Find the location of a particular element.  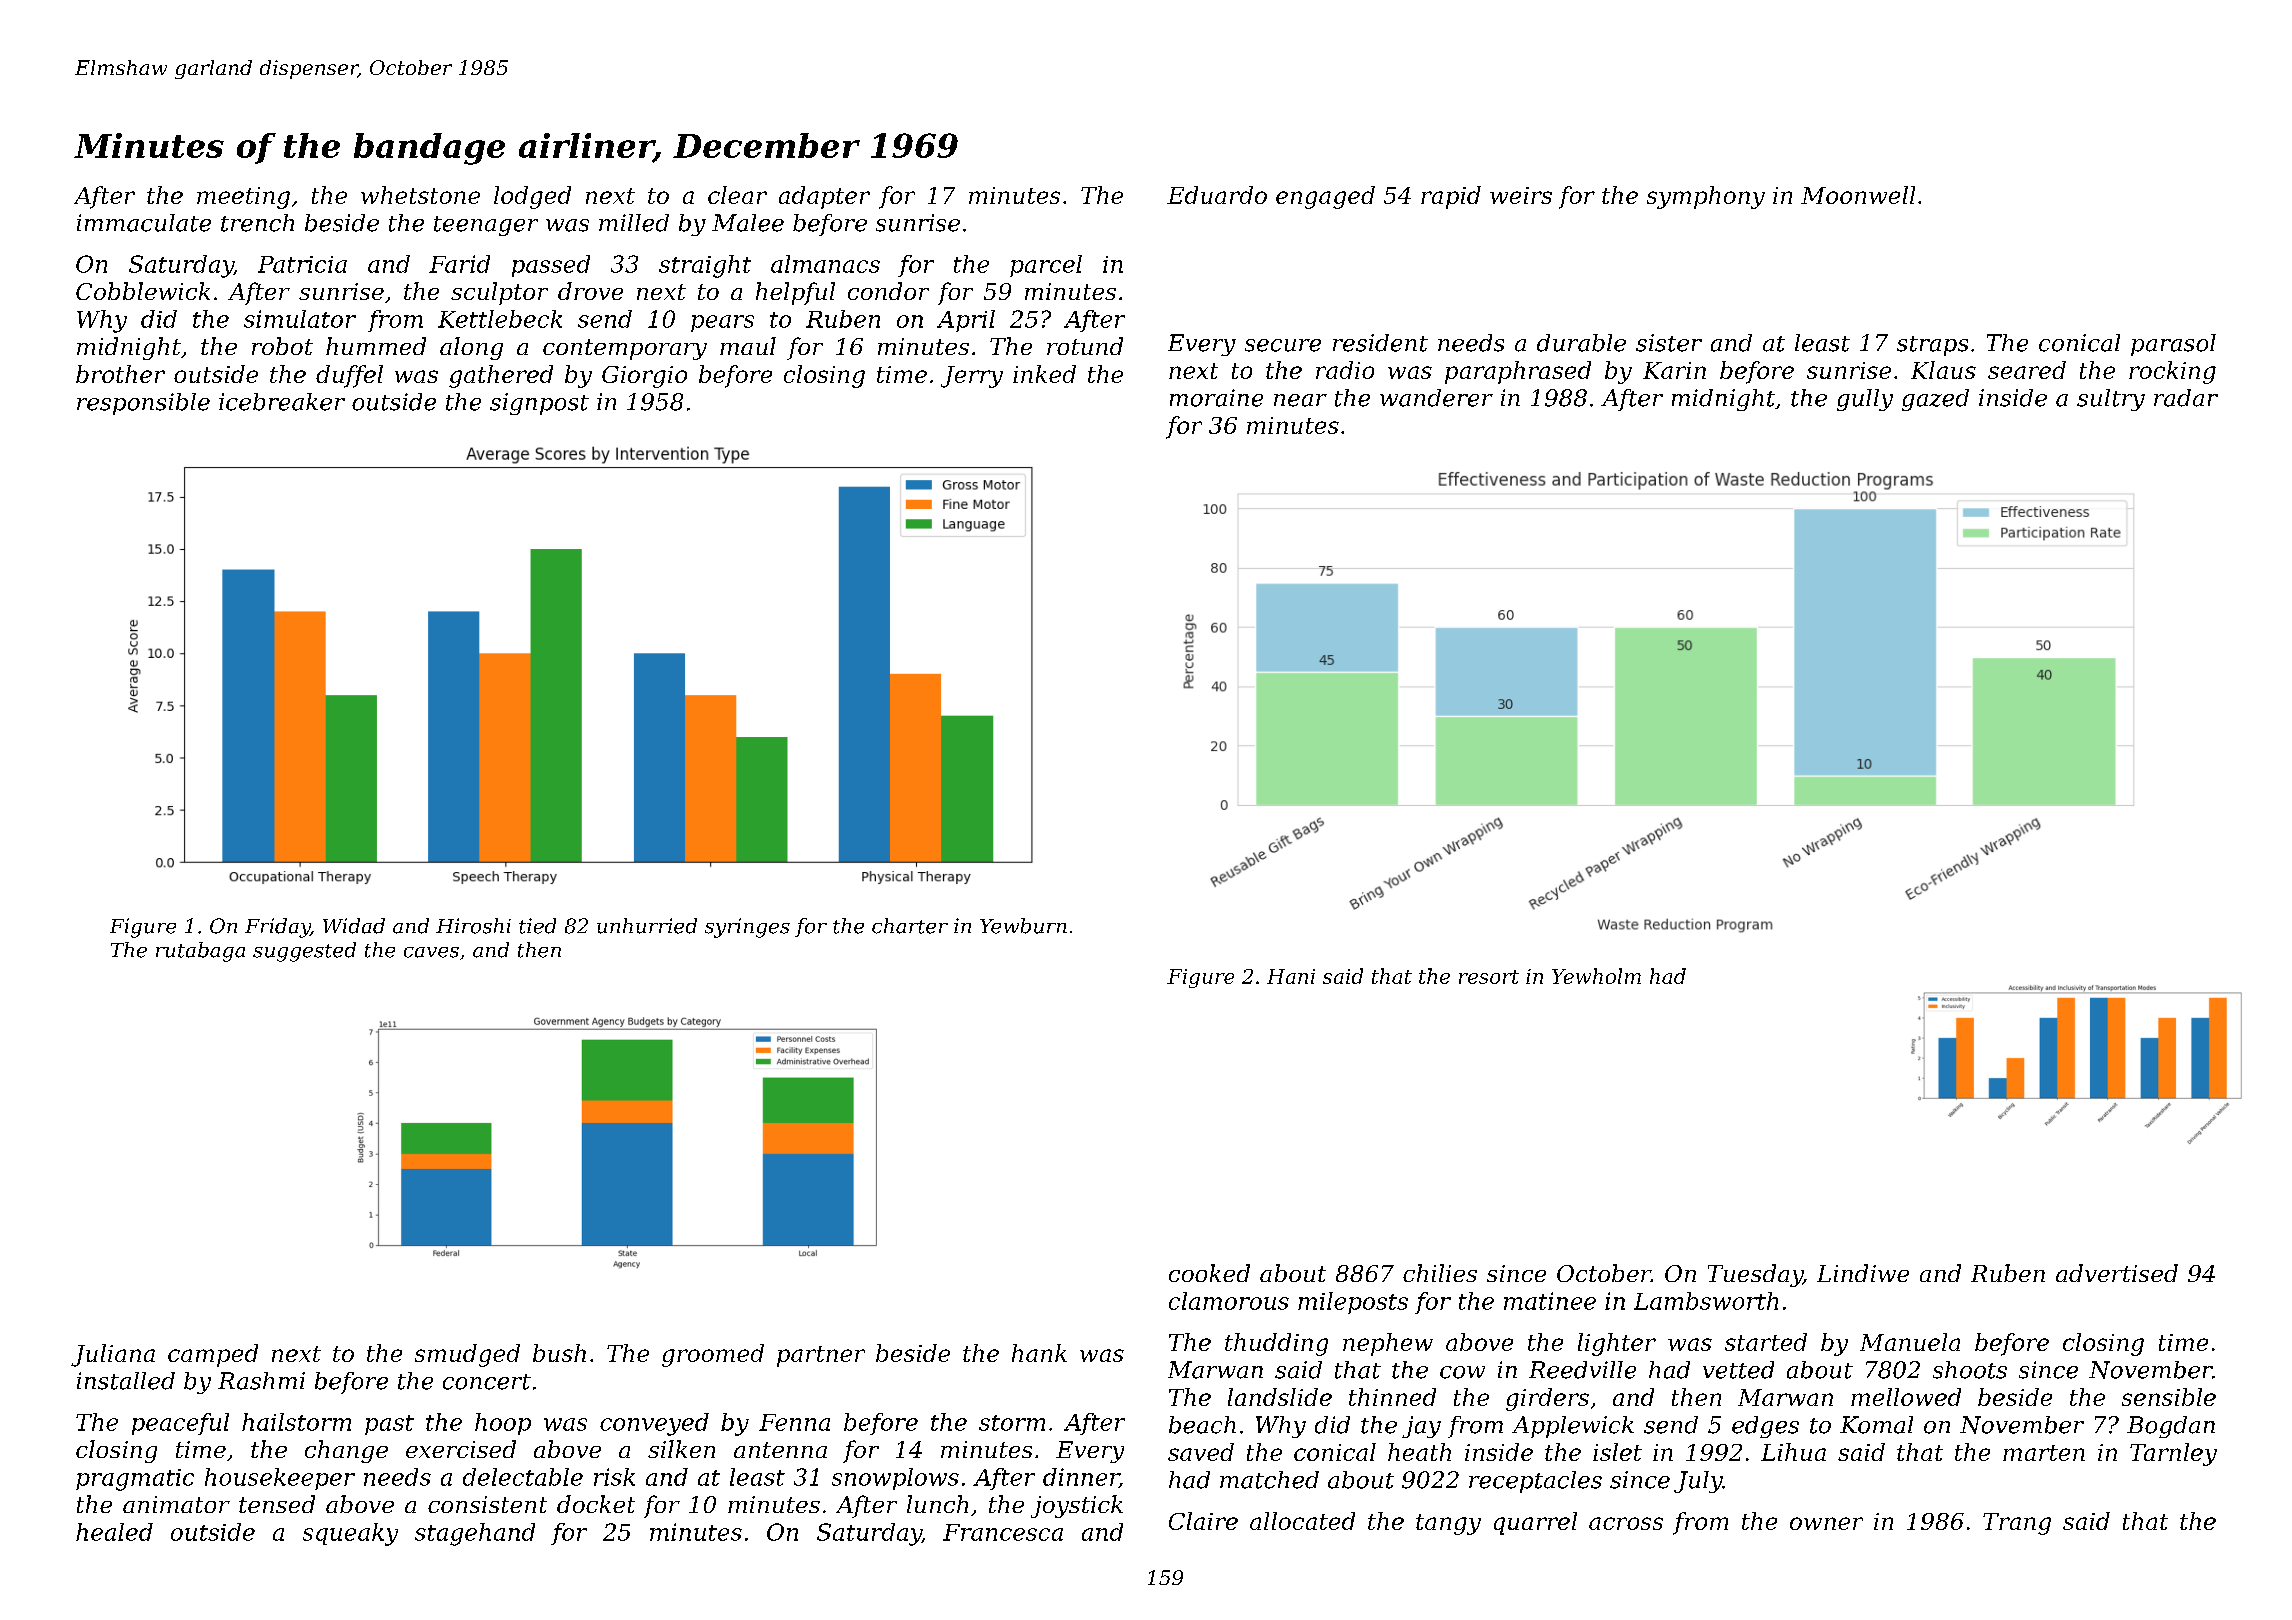

Moonwell is located at coordinates (1858, 195).
